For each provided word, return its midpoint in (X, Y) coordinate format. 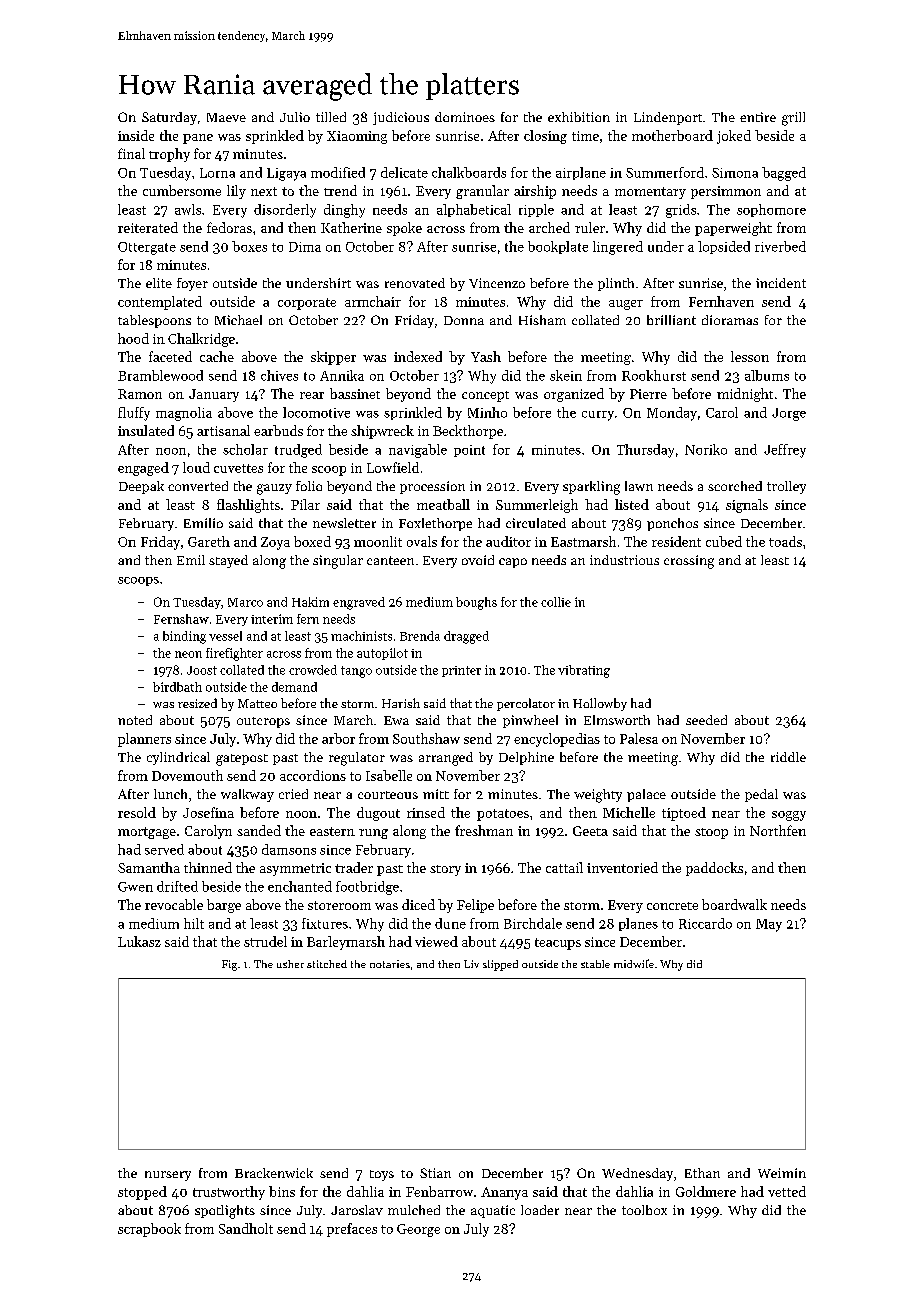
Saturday (169, 118)
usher (290, 964)
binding (184, 637)
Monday (672, 414)
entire (758, 117)
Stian (435, 1173)
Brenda (420, 636)
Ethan (702, 1173)
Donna (464, 320)
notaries (390, 964)
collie (556, 602)
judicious (401, 118)
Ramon (140, 394)
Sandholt (246, 1228)
